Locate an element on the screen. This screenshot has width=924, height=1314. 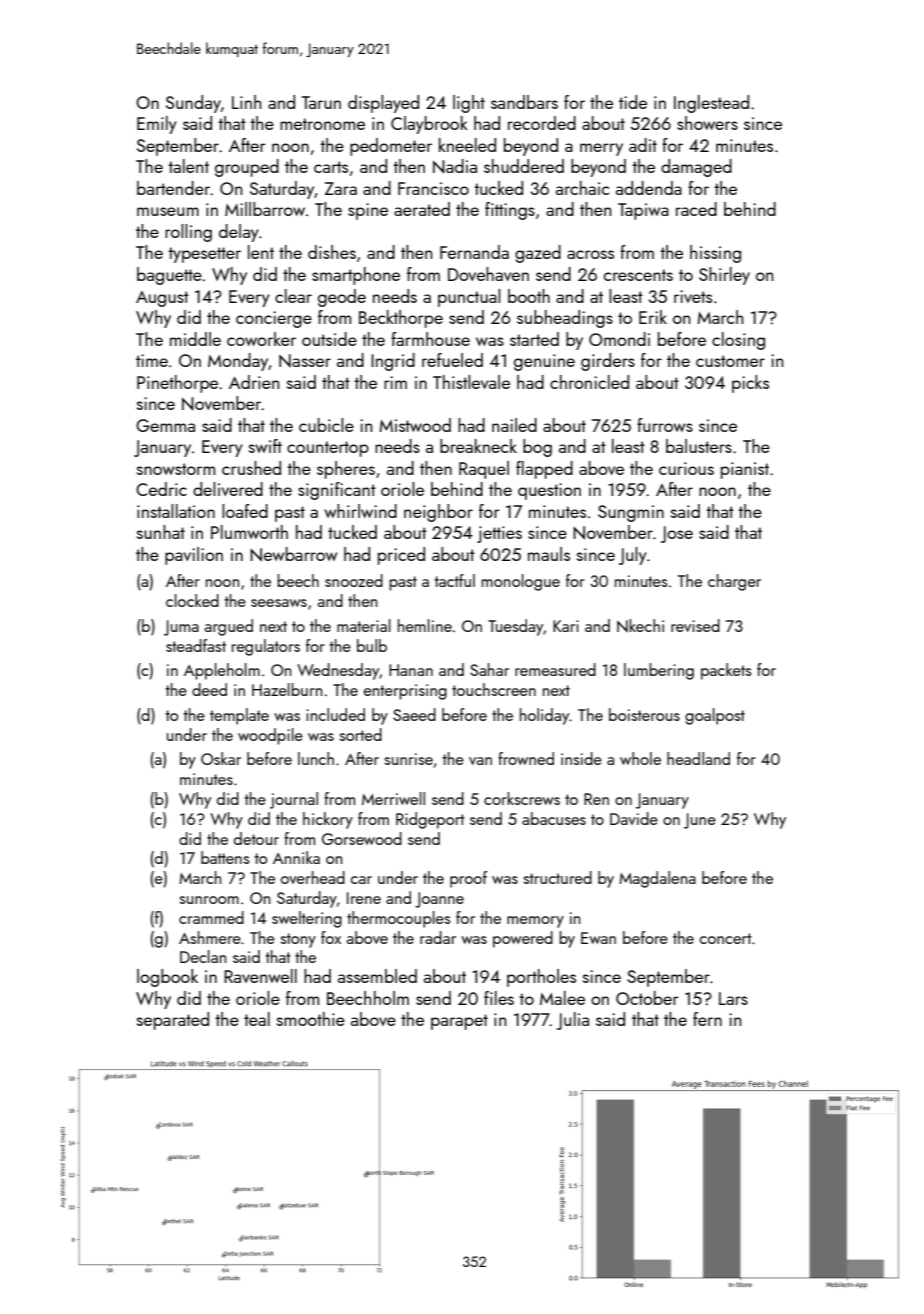
shuddered is located at coordinates (524, 166).
